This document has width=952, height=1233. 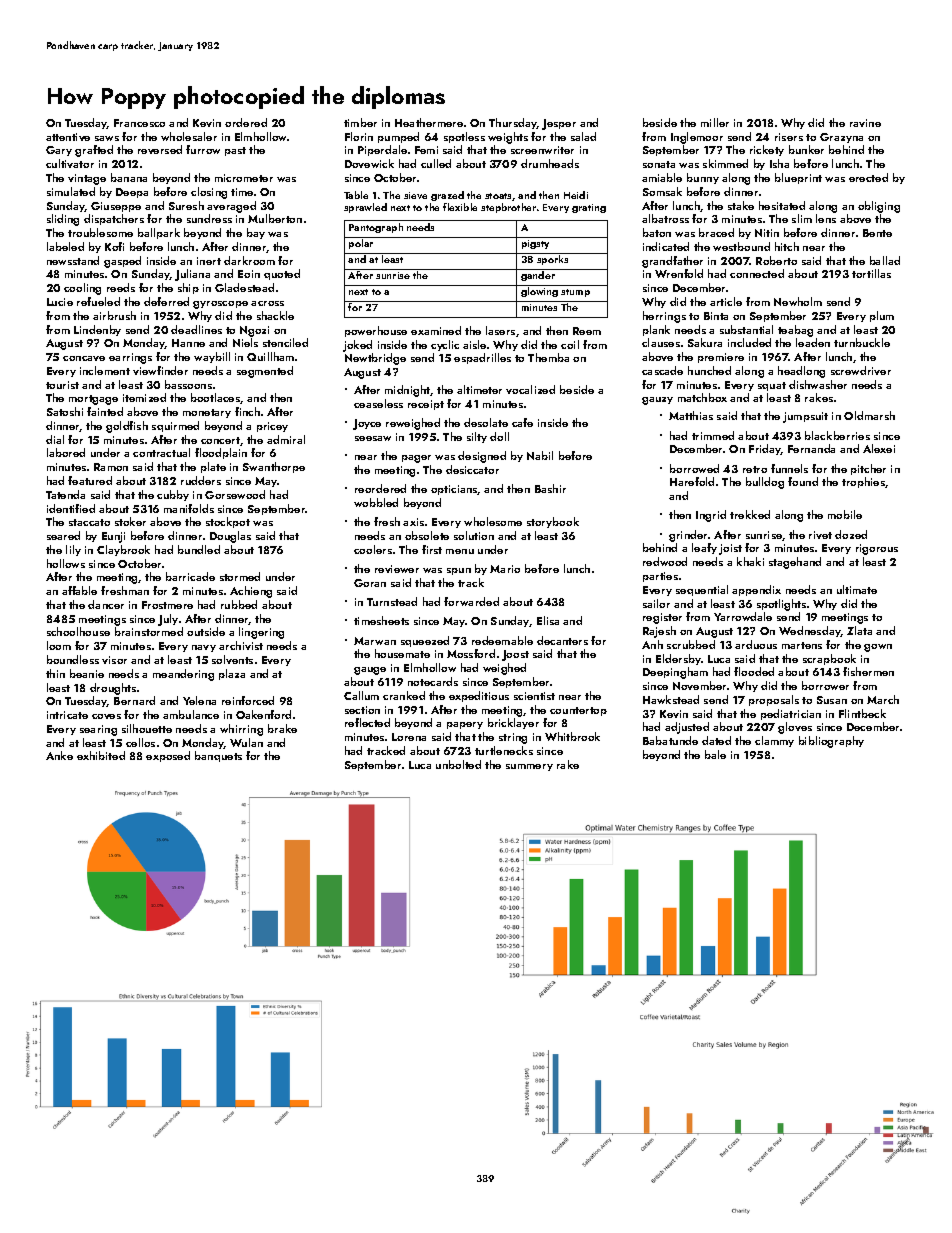 I want to click on mobile, so click(x=845, y=514).
